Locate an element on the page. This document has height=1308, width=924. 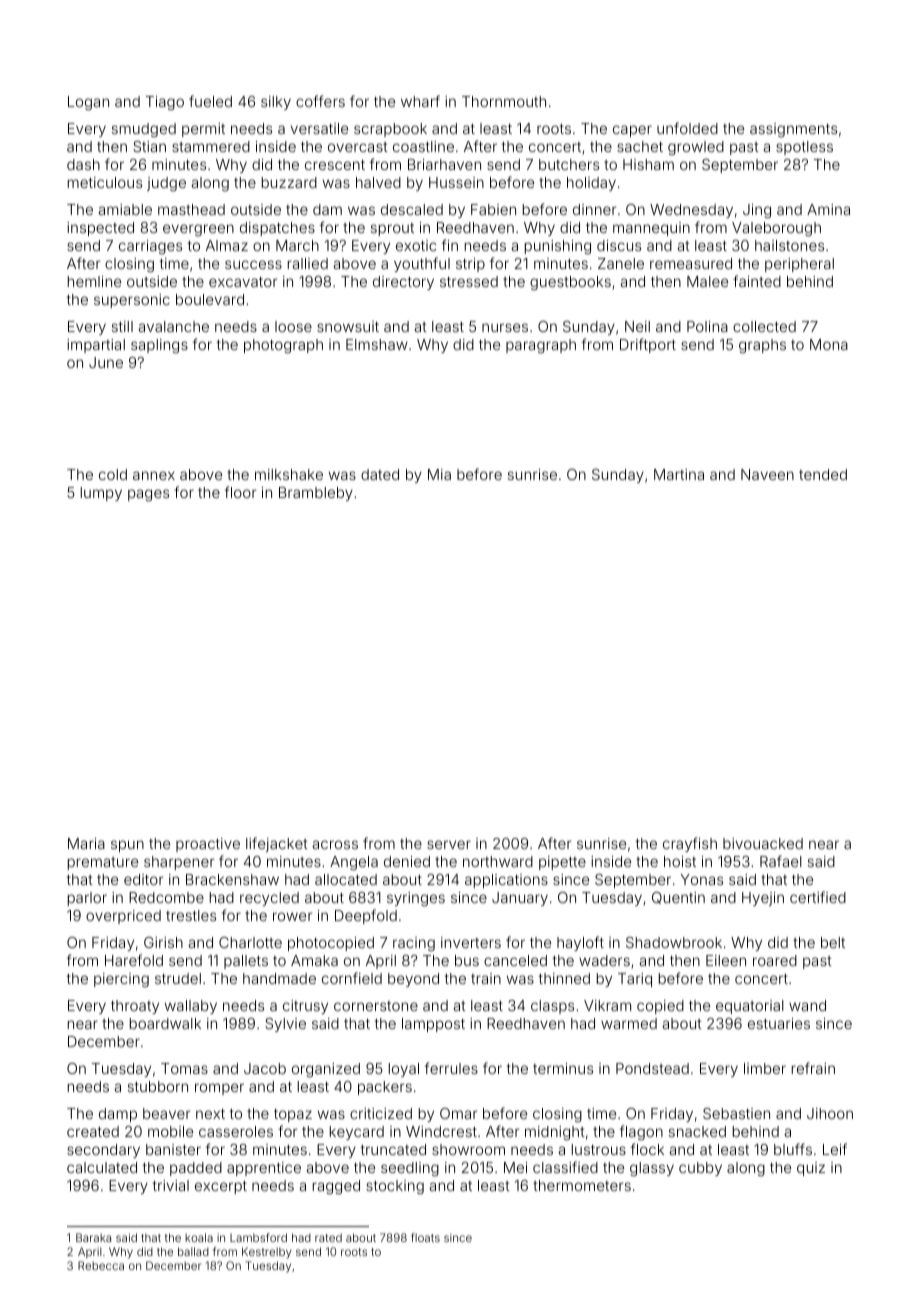
crayfish is located at coordinates (690, 844).
